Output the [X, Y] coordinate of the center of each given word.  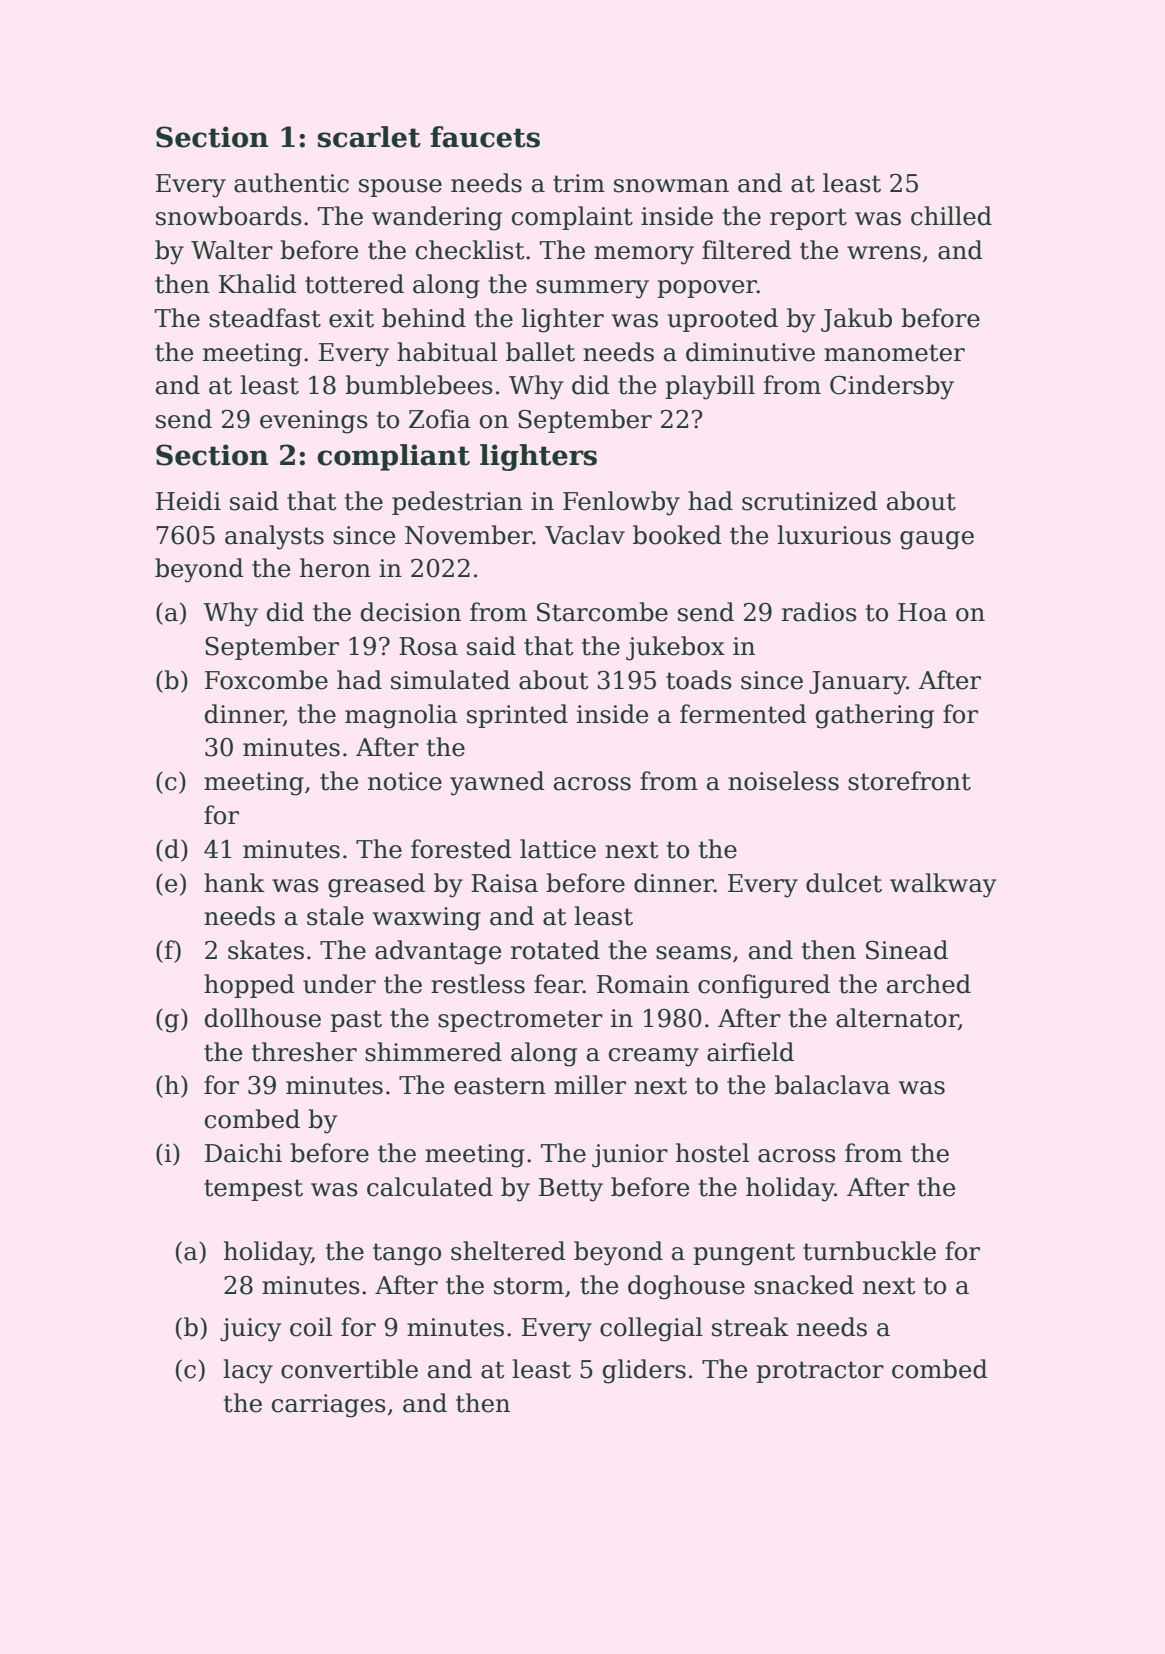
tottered [354, 284]
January [858, 683]
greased [376, 885]
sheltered [508, 1251]
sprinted [517, 716]
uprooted [723, 320]
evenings [314, 422]
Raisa [504, 883]
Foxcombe [266, 680]
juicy [250, 1330]
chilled [951, 216]
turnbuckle [869, 1251]
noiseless [783, 781]
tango [407, 1254]
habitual [447, 352]
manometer [894, 353]
